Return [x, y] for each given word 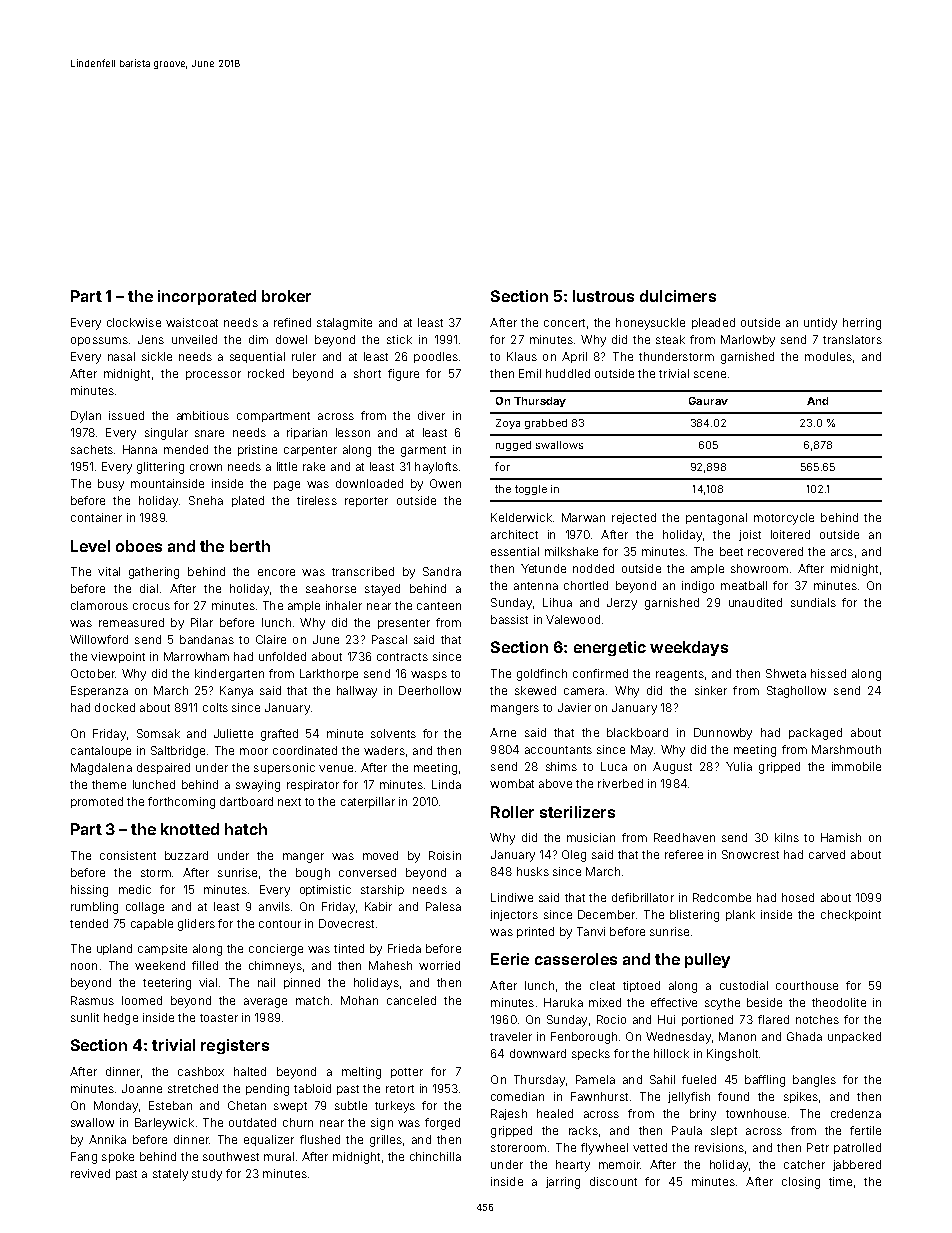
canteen [439, 606]
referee [684, 854]
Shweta [786, 673]
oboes [139, 546]
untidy [820, 324]
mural [279, 1156]
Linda [446, 784]
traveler [511, 1036]
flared [773, 1019]
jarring [563, 1183]
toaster [219, 1018]
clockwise [134, 322]
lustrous [603, 296]
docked [115, 707]
